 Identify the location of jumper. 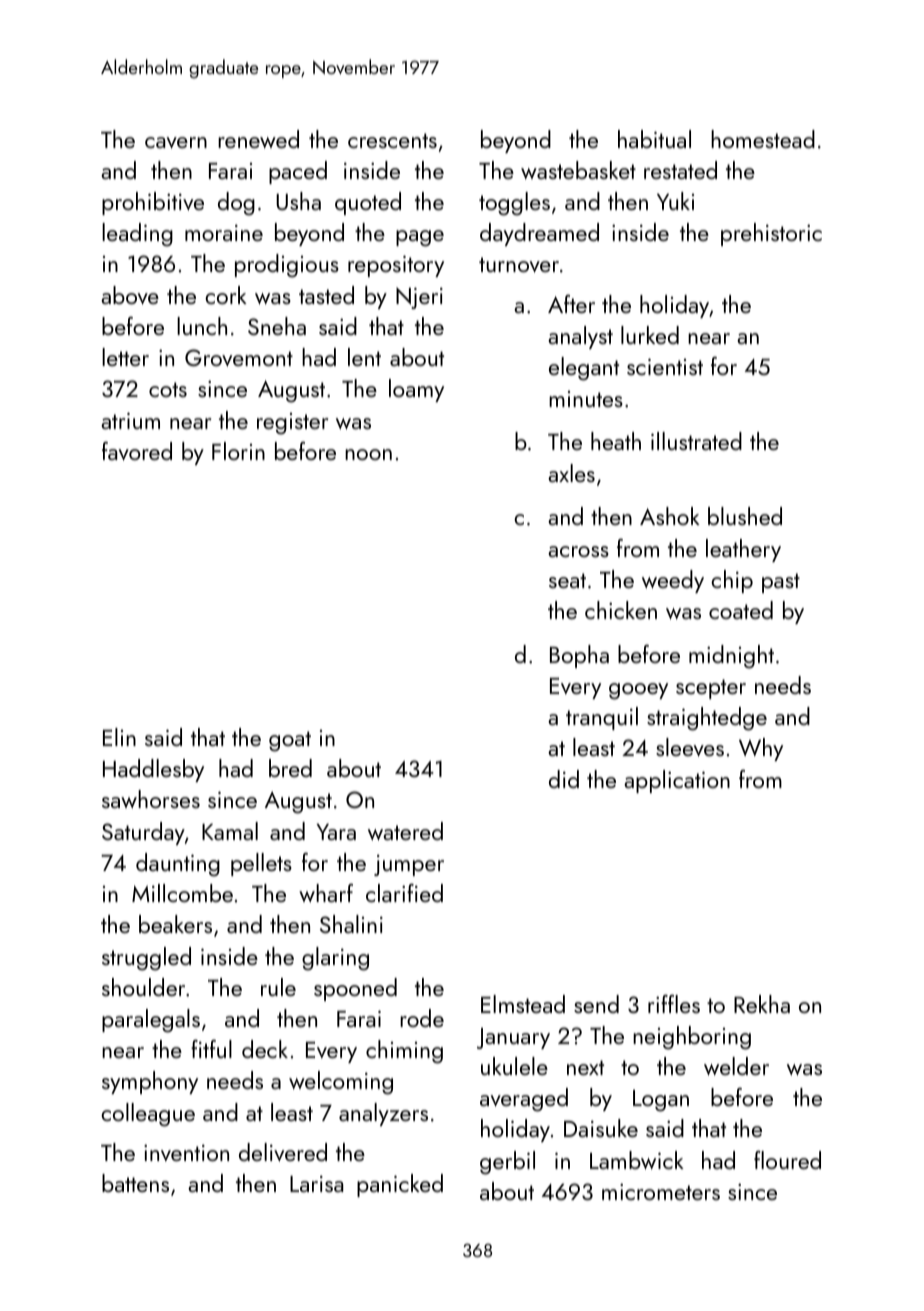
(409, 865).
